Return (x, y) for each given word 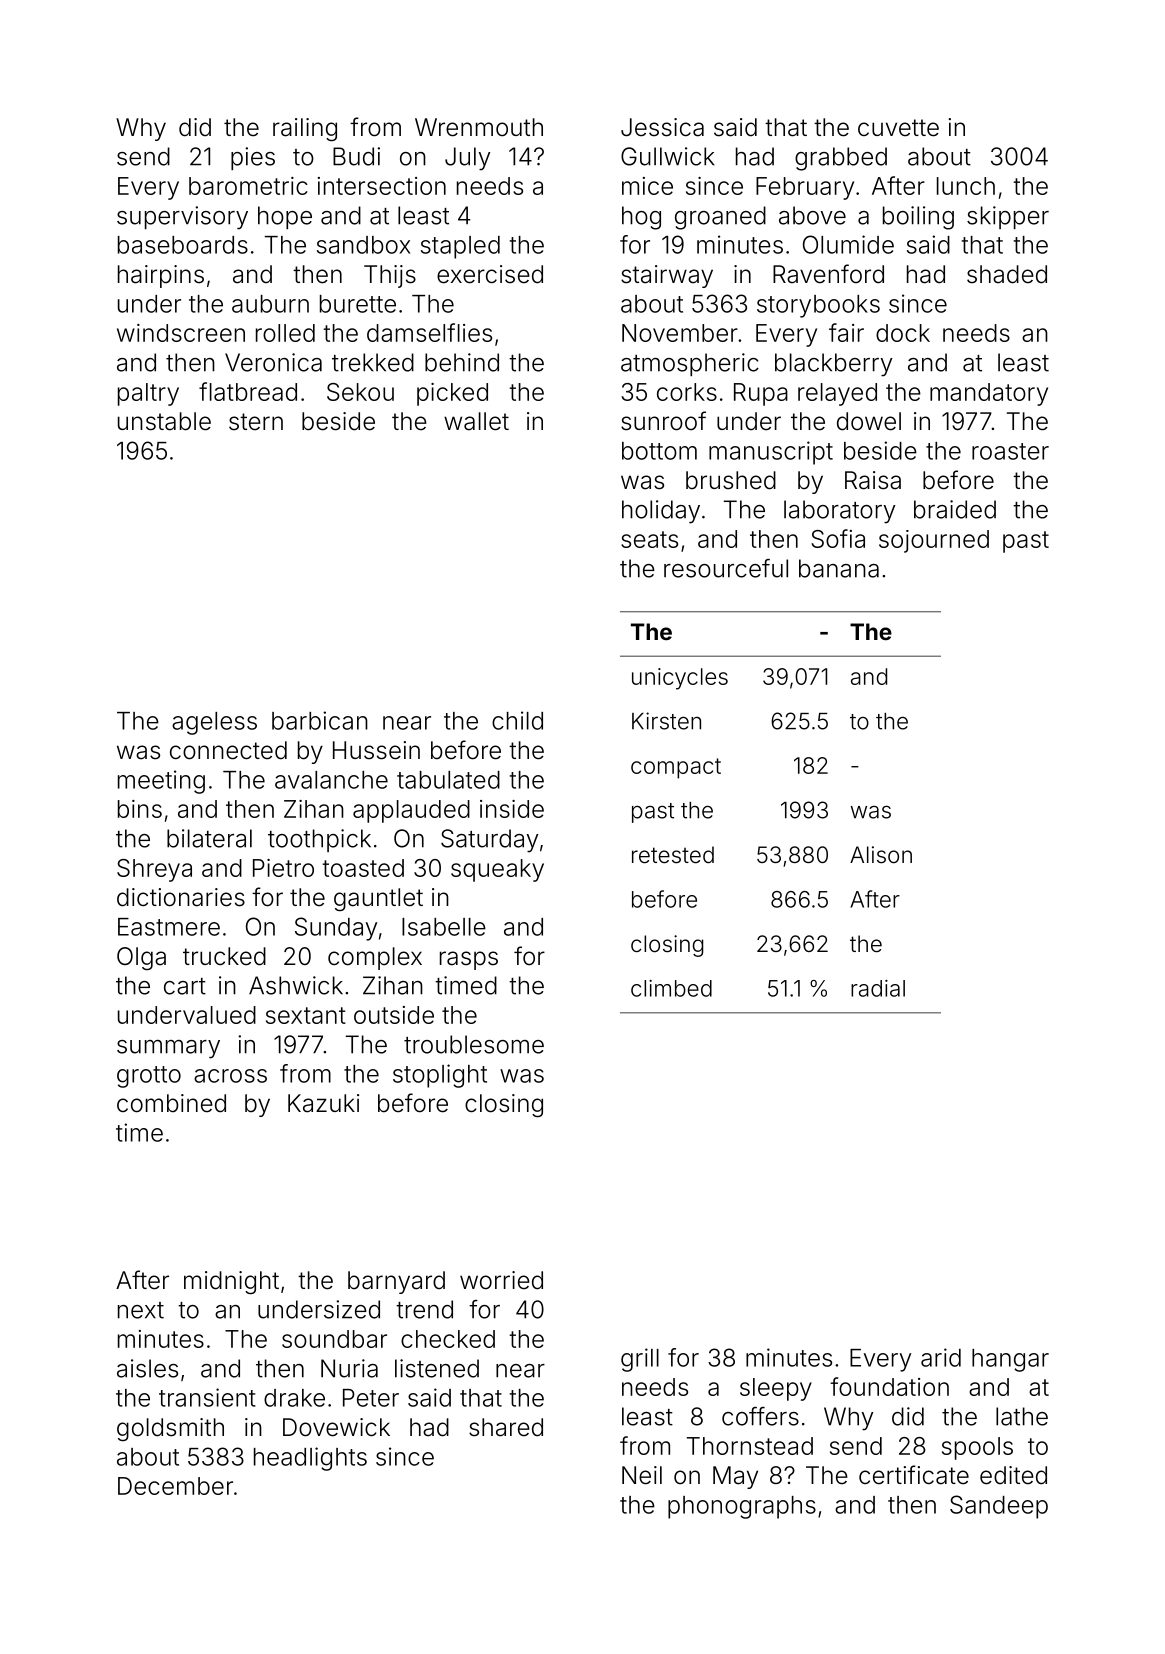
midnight (231, 1282)
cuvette (898, 128)
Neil (642, 1475)
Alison (881, 855)
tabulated (448, 780)
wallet (476, 421)
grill (640, 1360)
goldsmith (170, 1429)
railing (305, 129)
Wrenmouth (479, 127)
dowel (869, 421)
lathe (1022, 1416)
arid (941, 1357)
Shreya (154, 870)
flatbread (248, 391)
